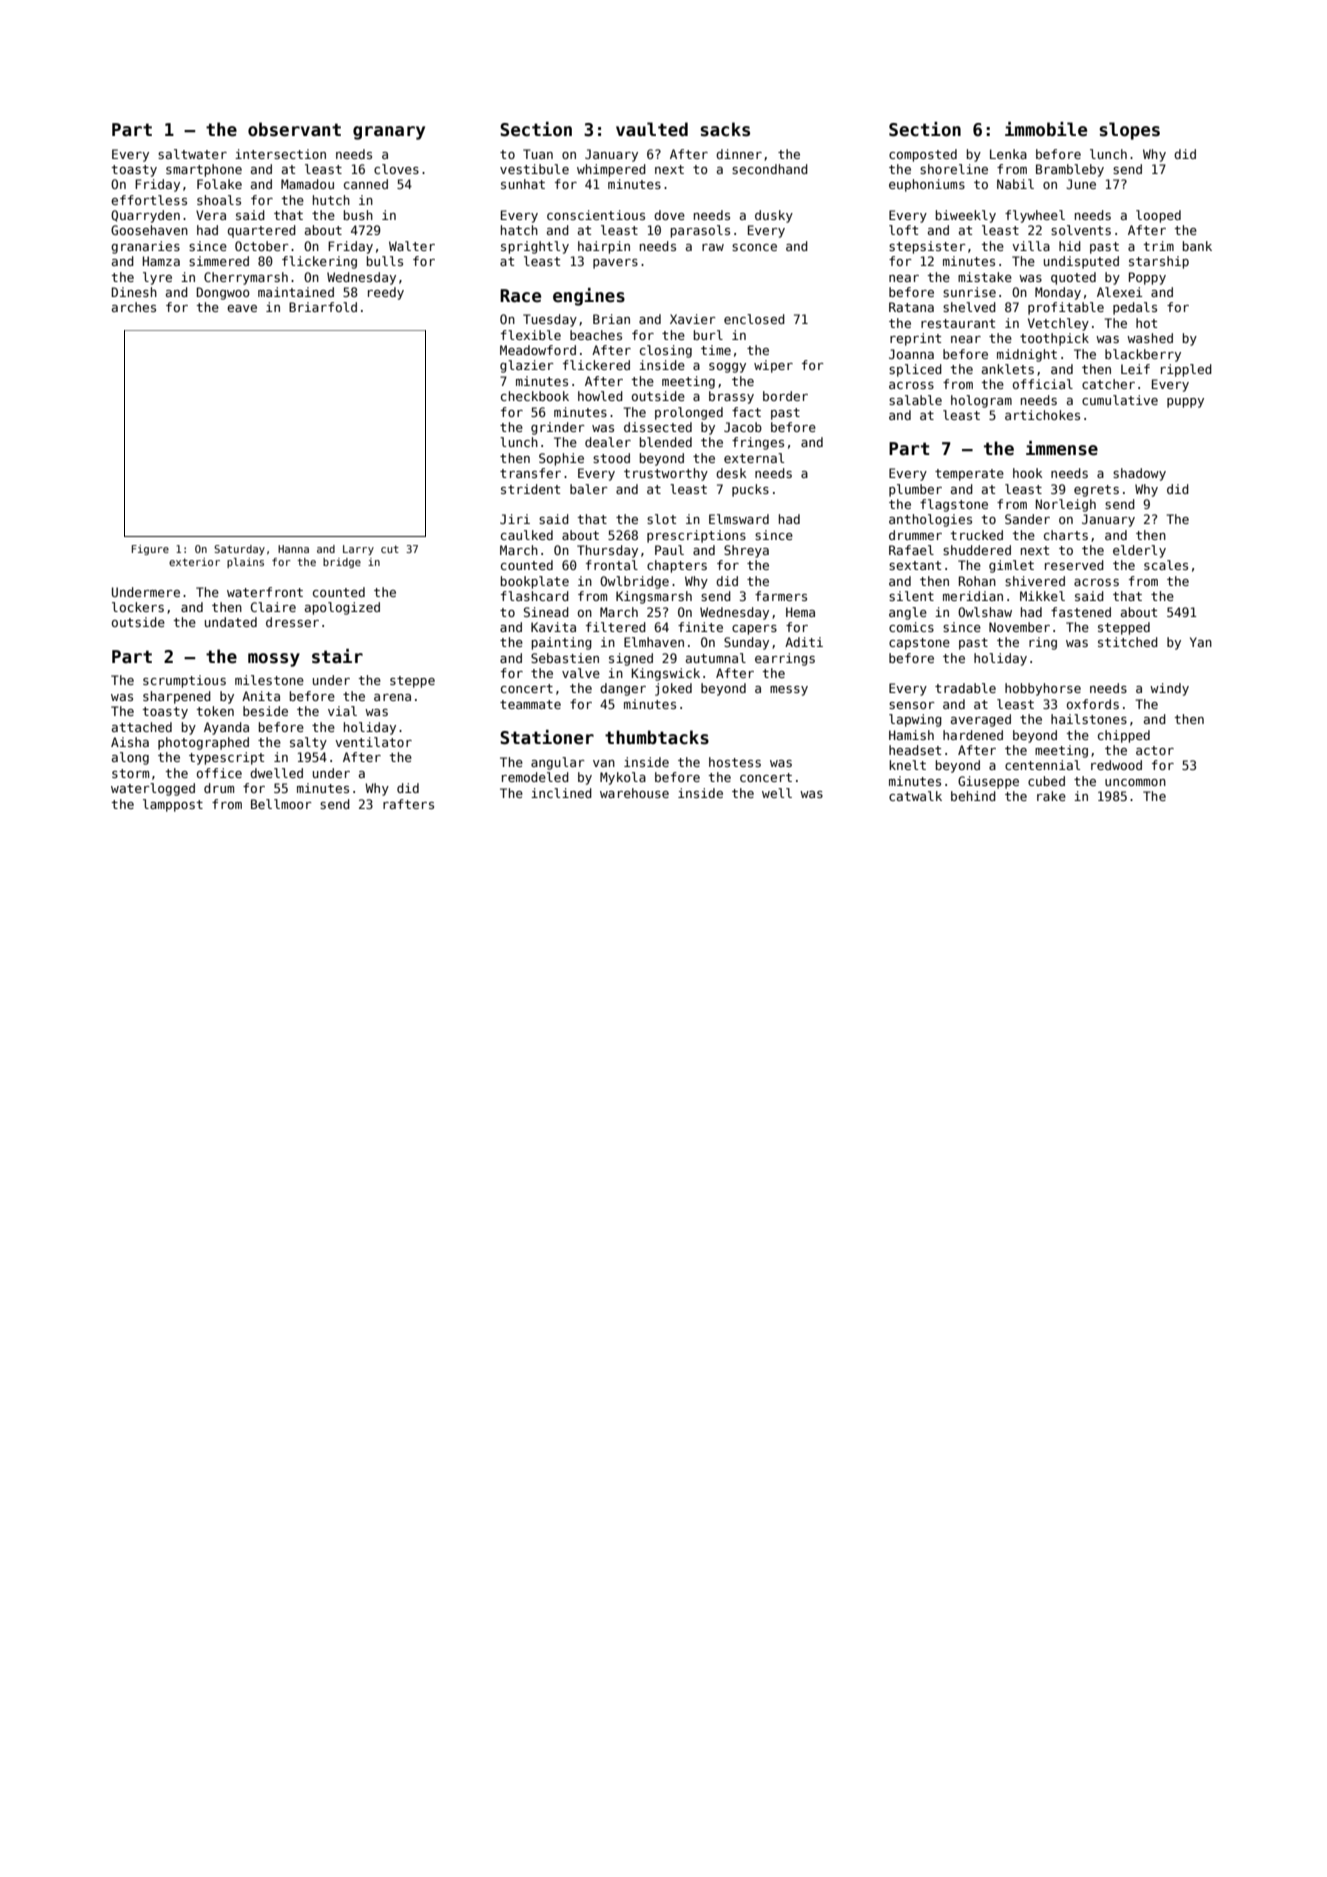 The width and height of the image is (1327, 1877). Describe the element at coordinates (562, 643) in the image. I see `painting` at that location.
